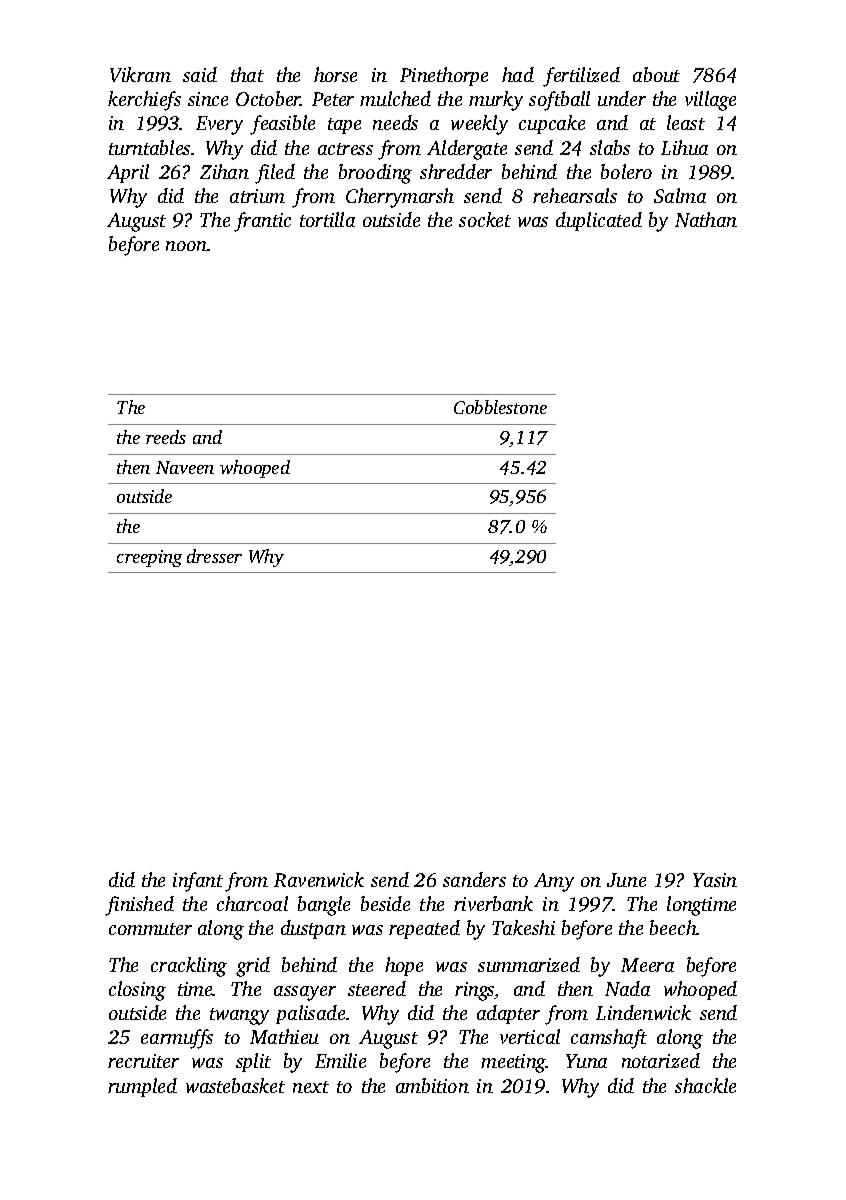  What do you see at coordinates (424, 929) in the screenshot?
I see `repeated` at bounding box center [424, 929].
